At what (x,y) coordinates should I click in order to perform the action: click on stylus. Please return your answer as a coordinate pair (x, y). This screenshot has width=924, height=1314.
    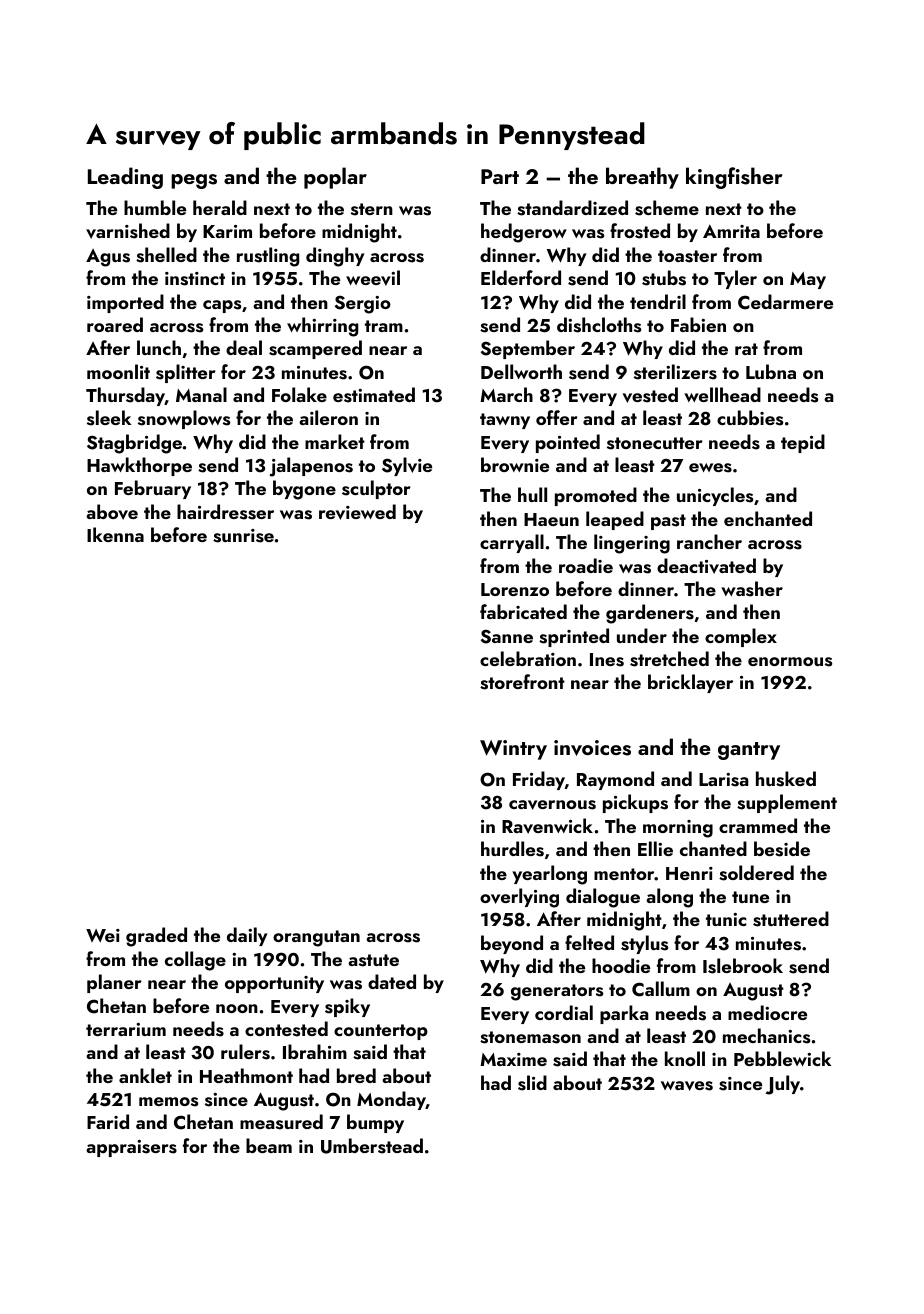
    Looking at the image, I should click on (644, 944).
